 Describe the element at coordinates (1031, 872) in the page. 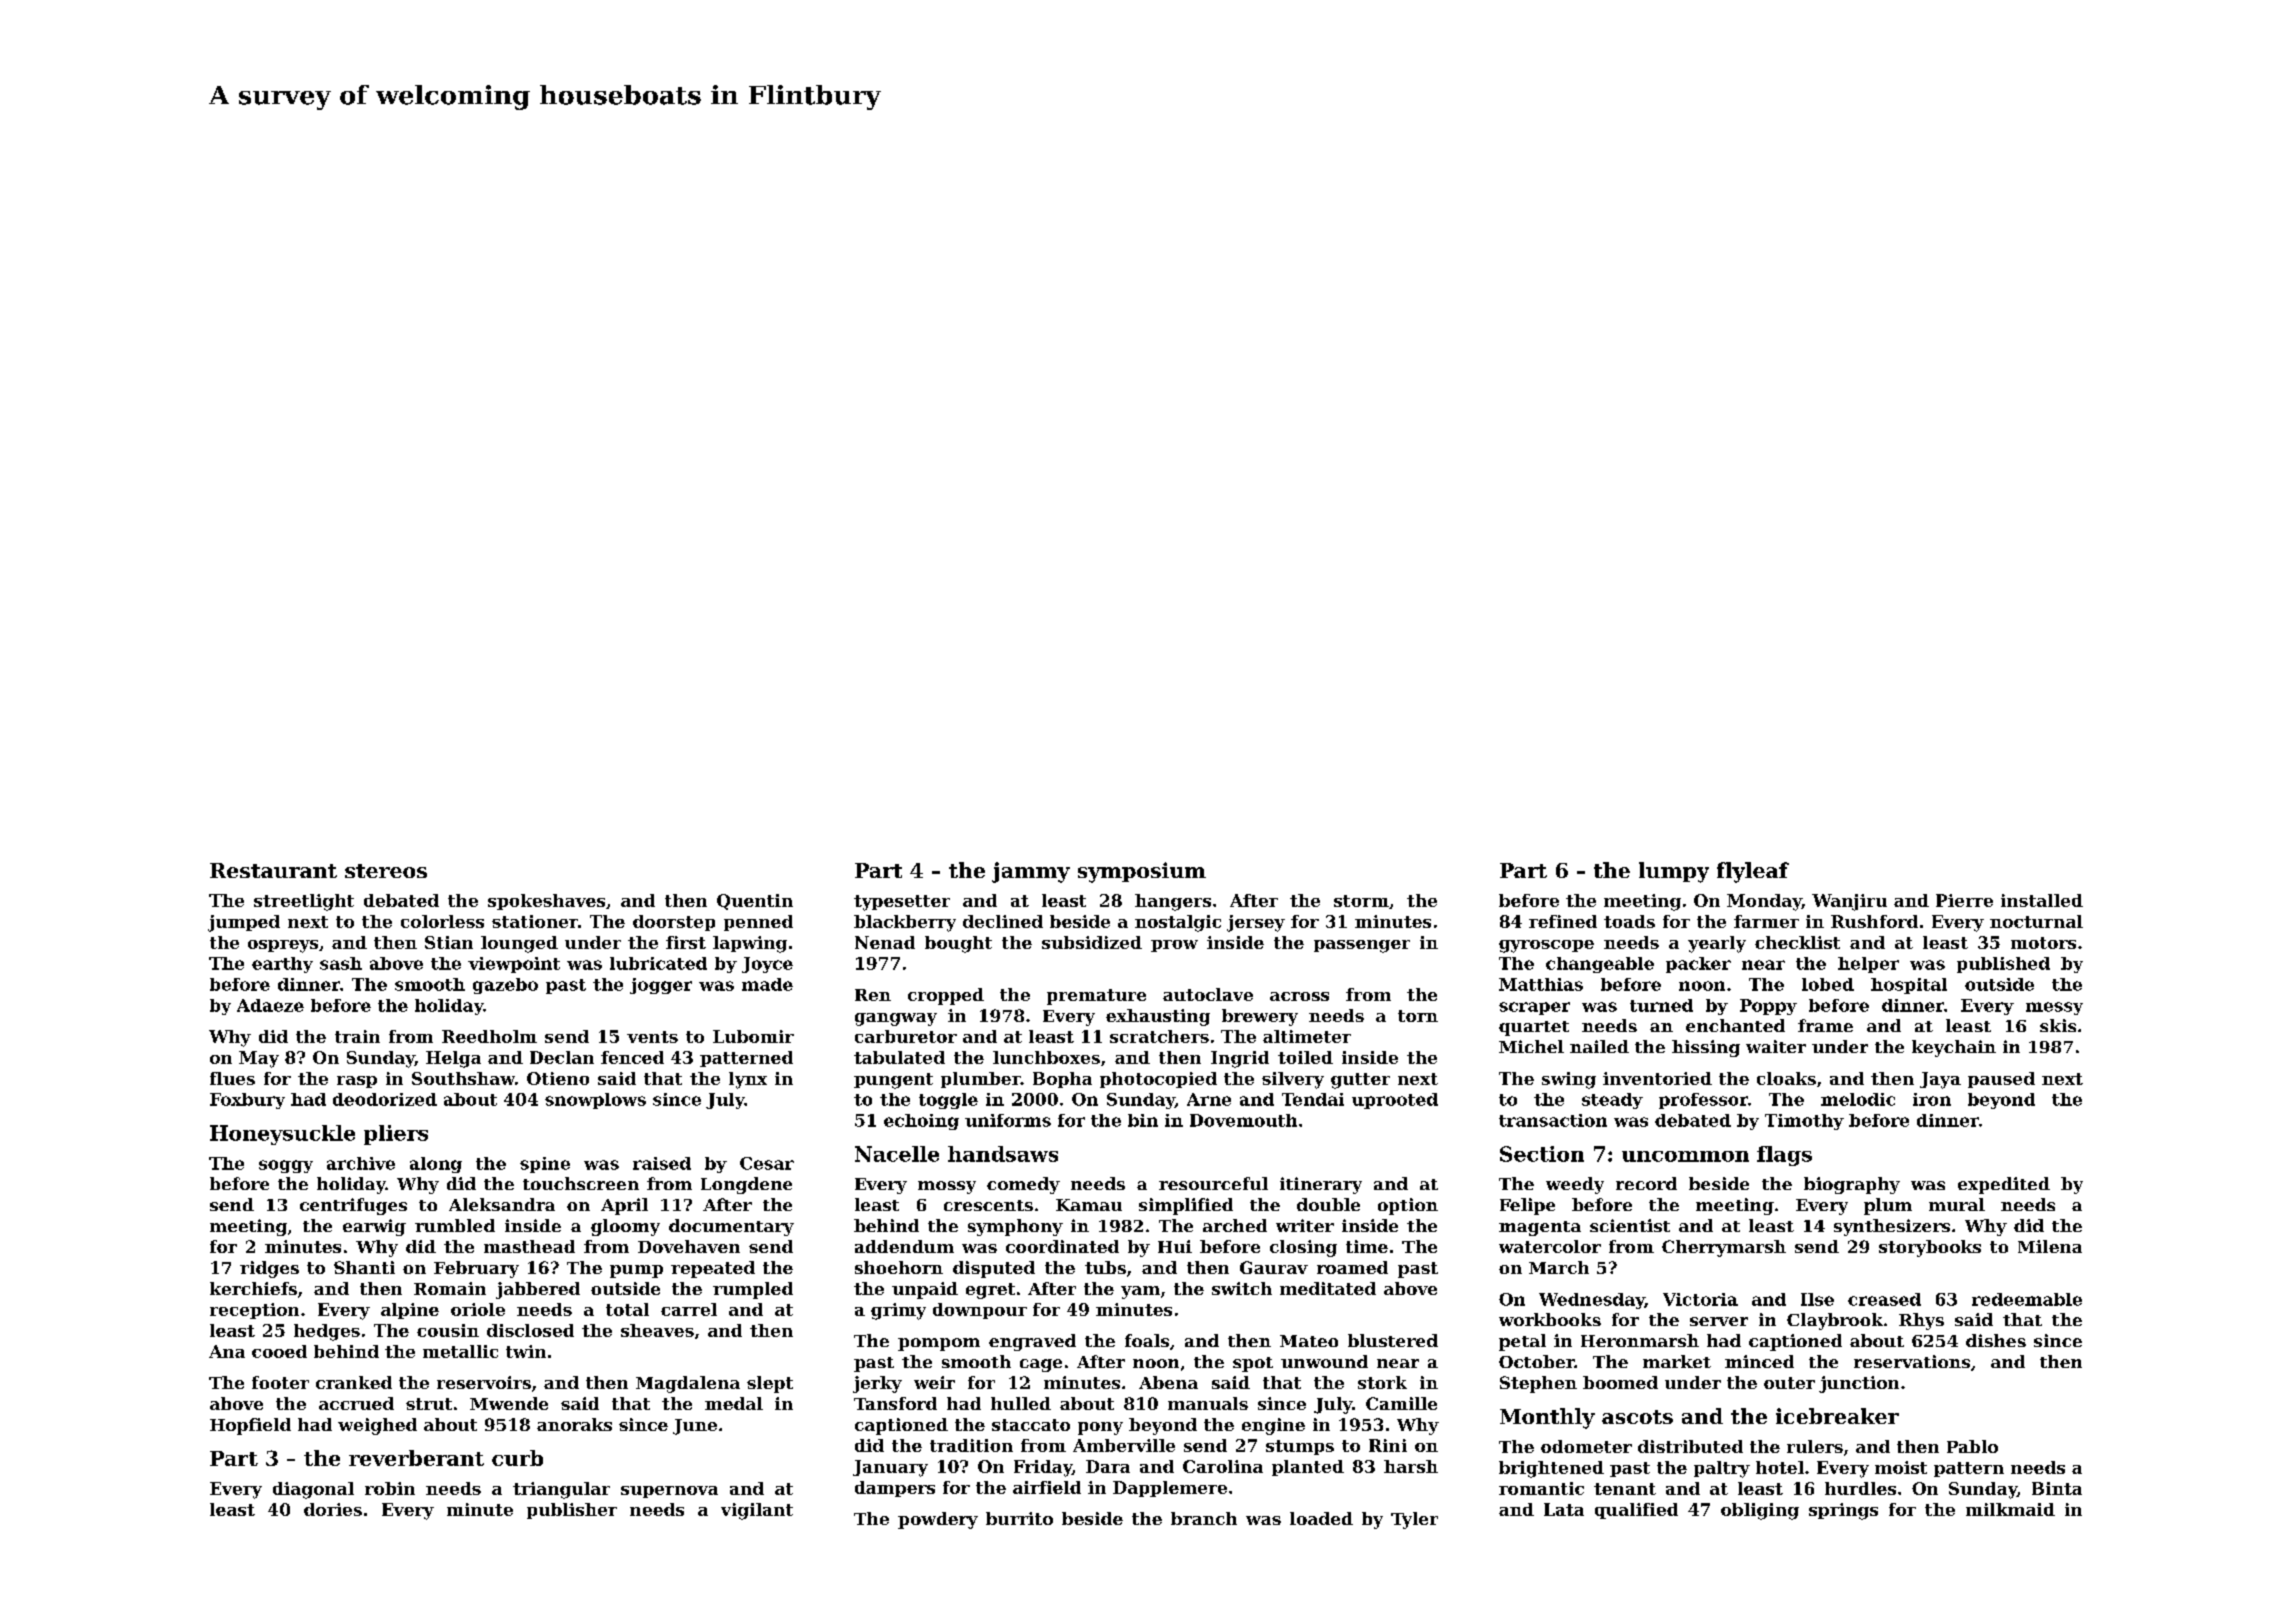

I see `jammy` at that location.
